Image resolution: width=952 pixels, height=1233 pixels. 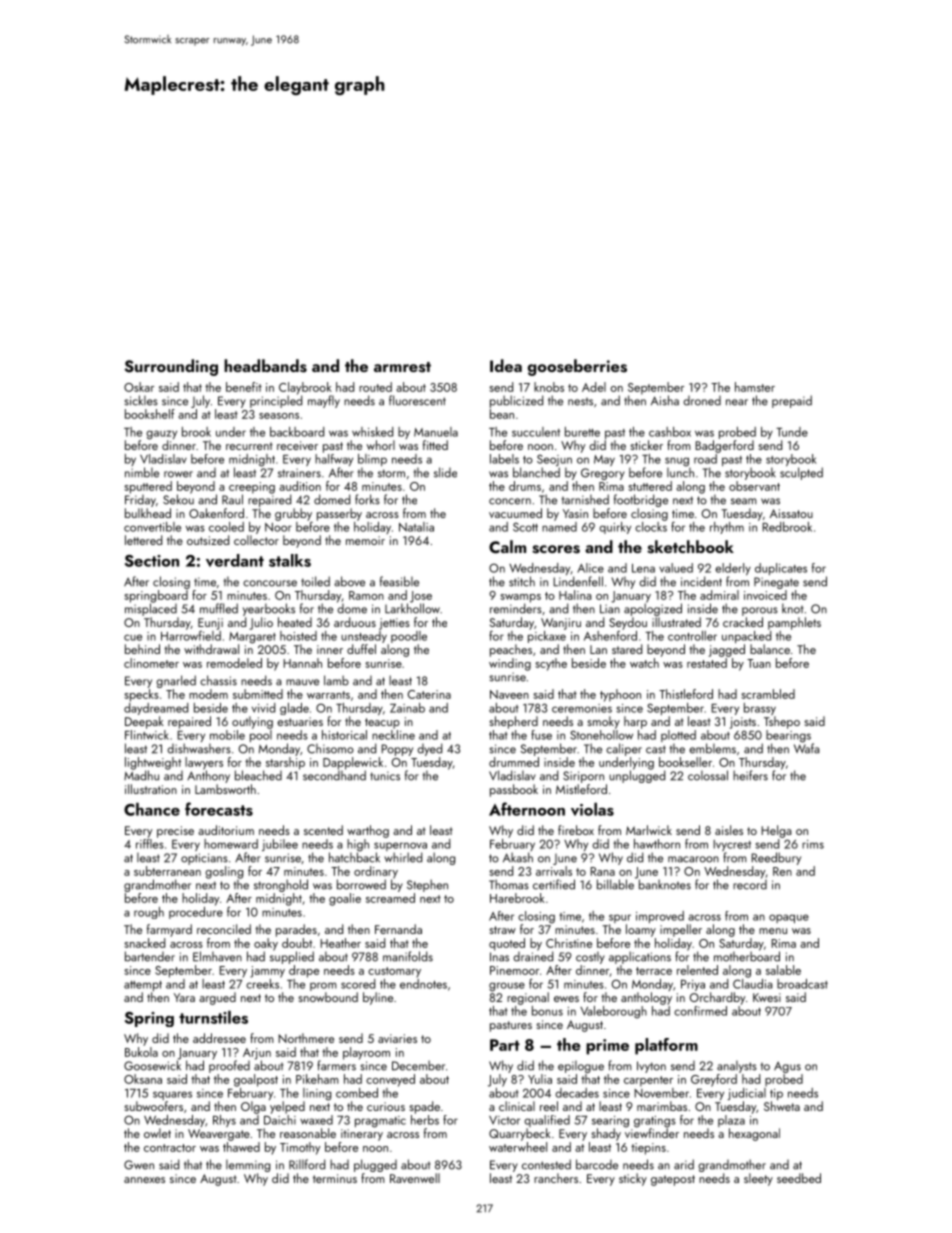 I want to click on forks, so click(x=367, y=499).
